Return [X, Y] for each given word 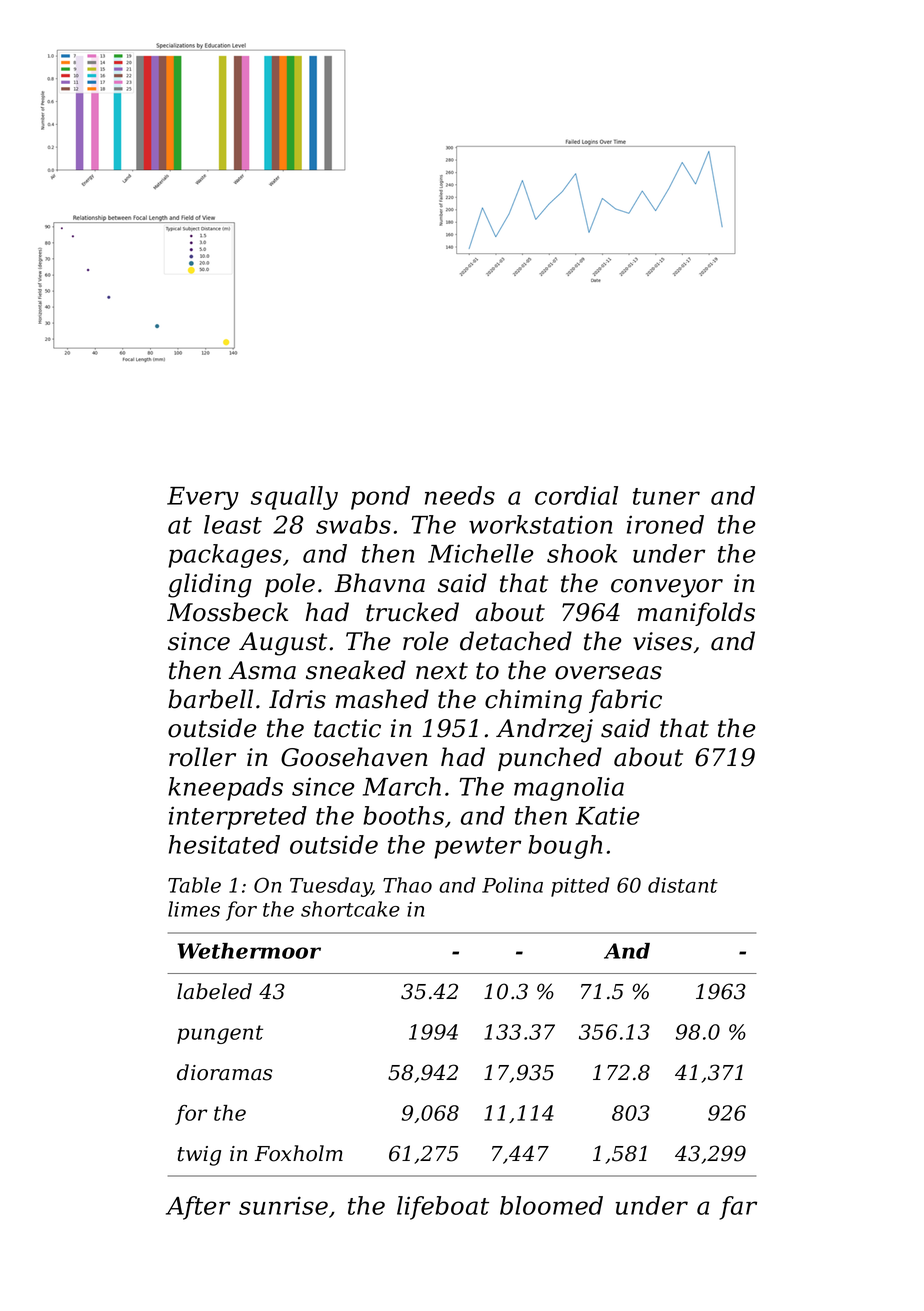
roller [202, 757]
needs [460, 495]
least [233, 524]
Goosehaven [354, 757]
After [198, 1208]
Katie [607, 815]
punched [550, 759]
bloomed [551, 1205]
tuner [666, 496]
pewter [477, 848]
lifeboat [443, 1208]
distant [683, 885]
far [738, 1208]
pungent [220, 1034]
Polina [512, 885]
